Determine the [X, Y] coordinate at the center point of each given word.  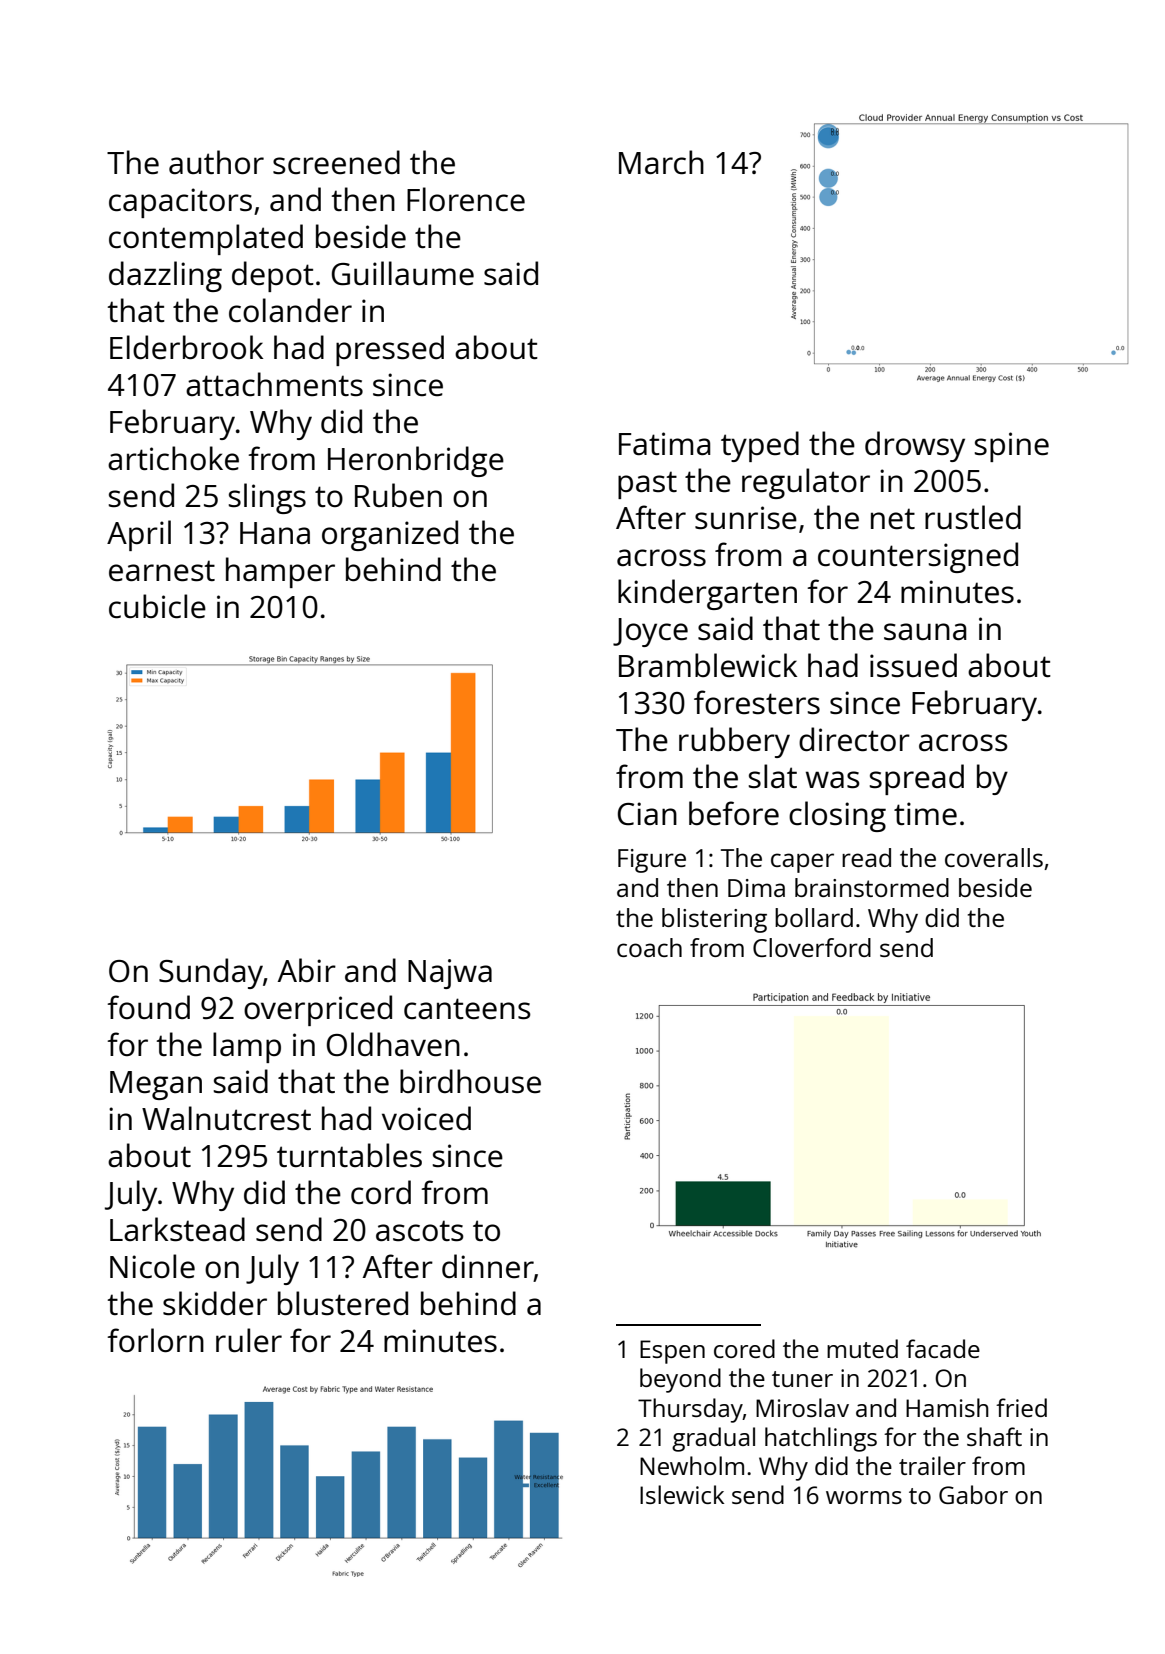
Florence [466, 199]
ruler [249, 1340]
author [216, 162]
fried [1021, 1407]
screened [336, 162]
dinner [488, 1266]
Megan [156, 1085]
